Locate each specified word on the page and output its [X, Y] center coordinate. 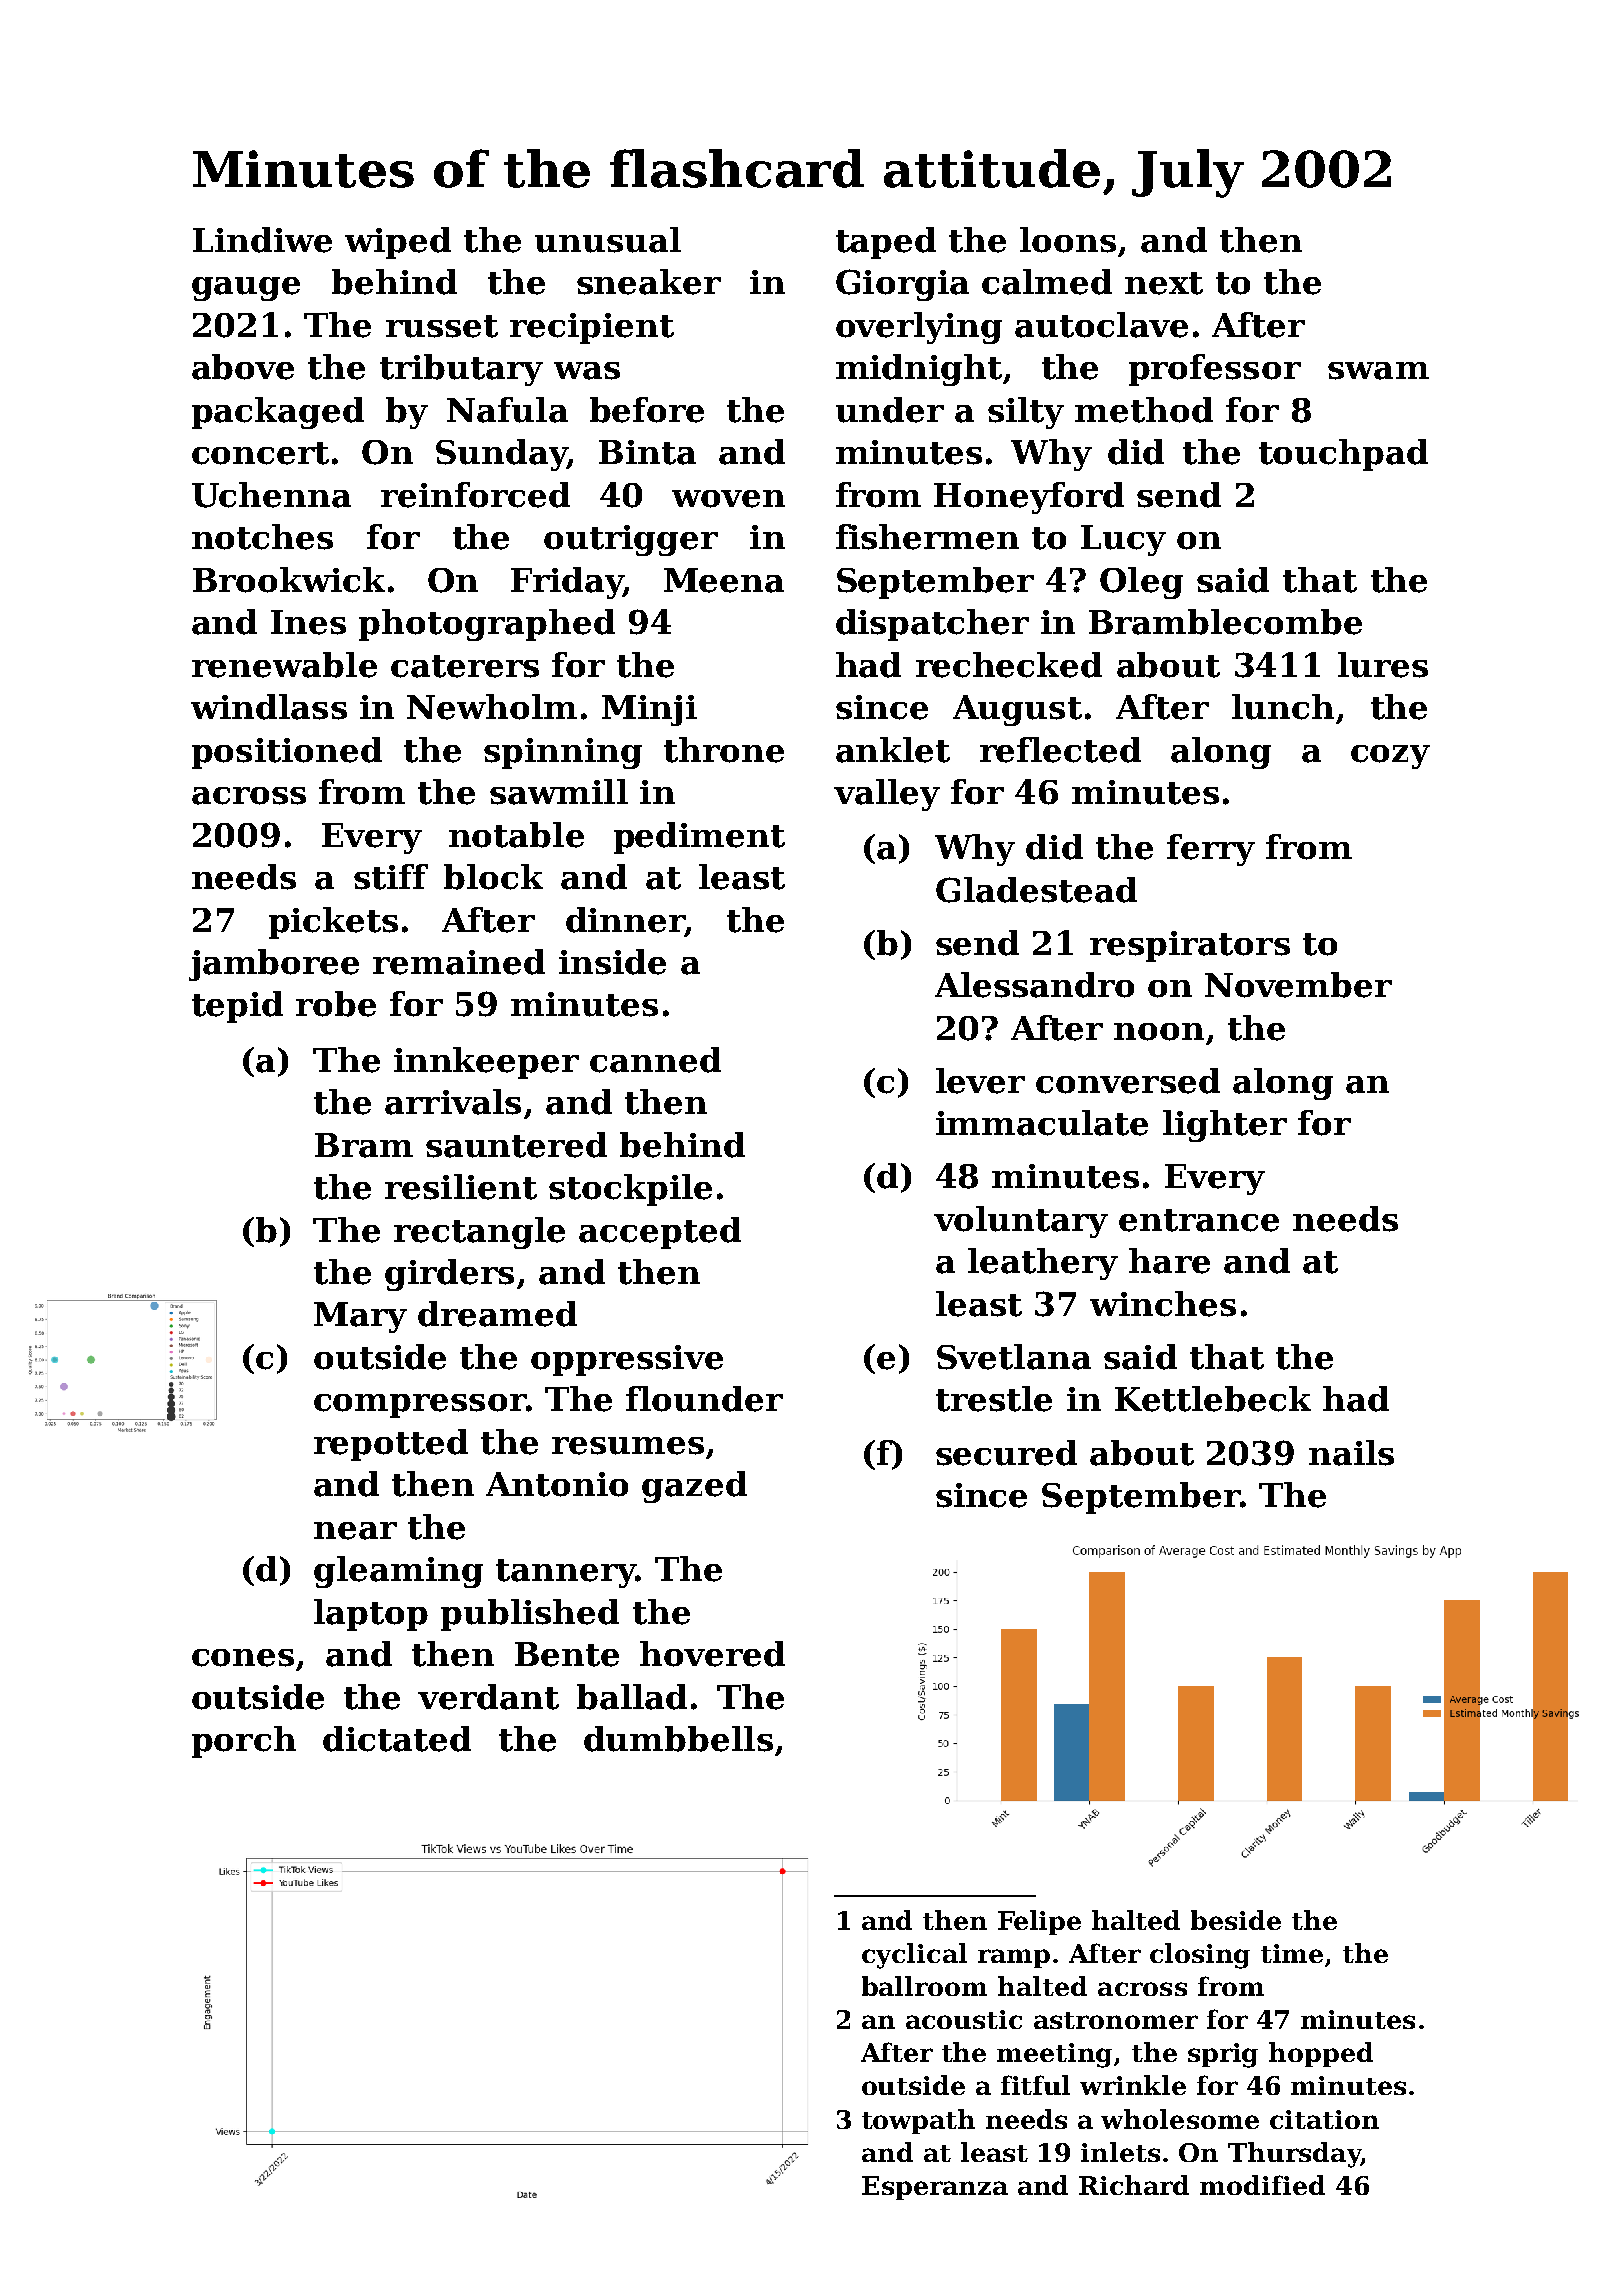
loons [1068, 240]
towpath [918, 2121]
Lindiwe [262, 240]
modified [1262, 2185]
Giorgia [902, 285]
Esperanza [935, 2188]
